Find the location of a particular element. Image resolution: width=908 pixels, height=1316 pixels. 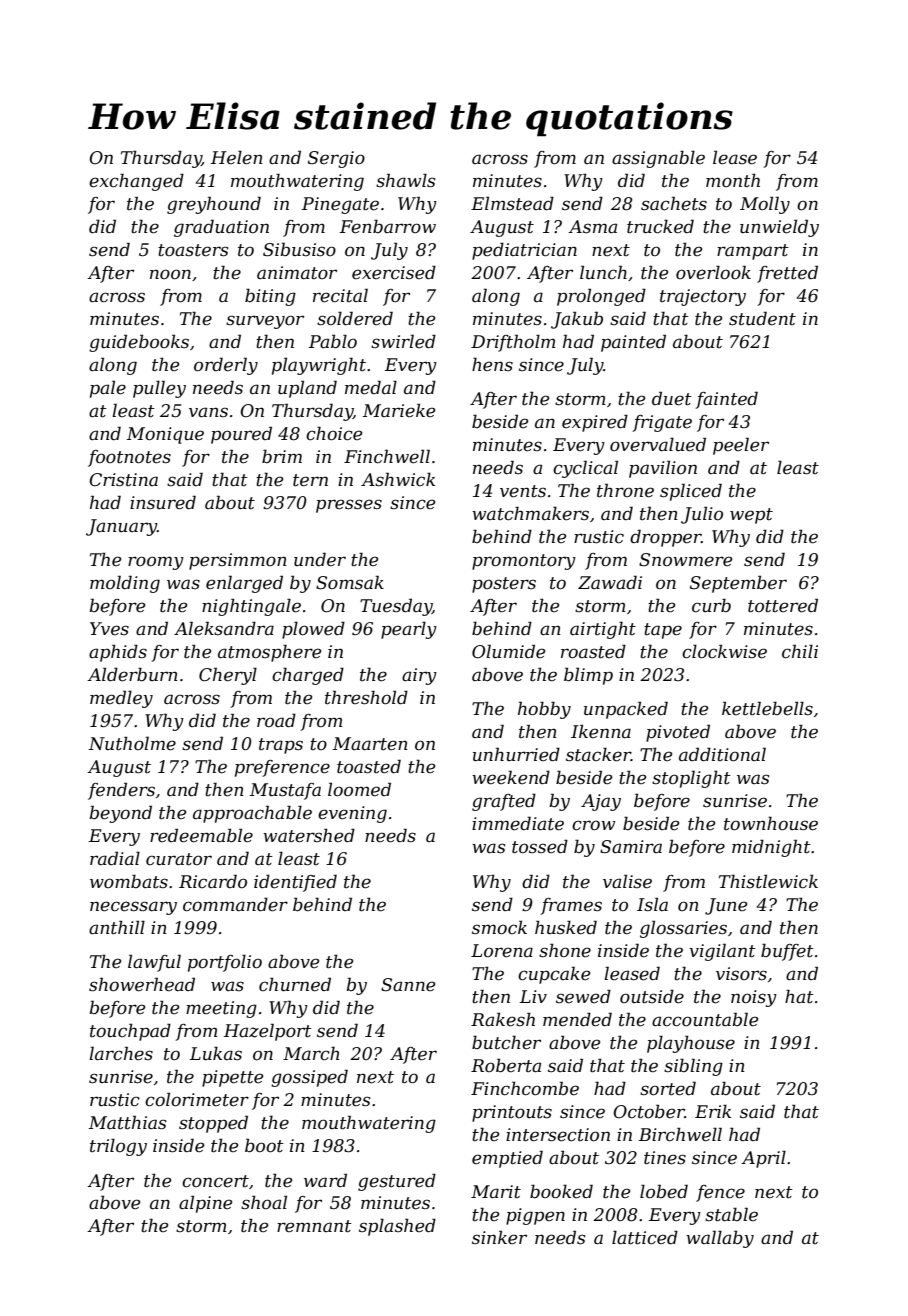

April is located at coordinates (763, 1159).
